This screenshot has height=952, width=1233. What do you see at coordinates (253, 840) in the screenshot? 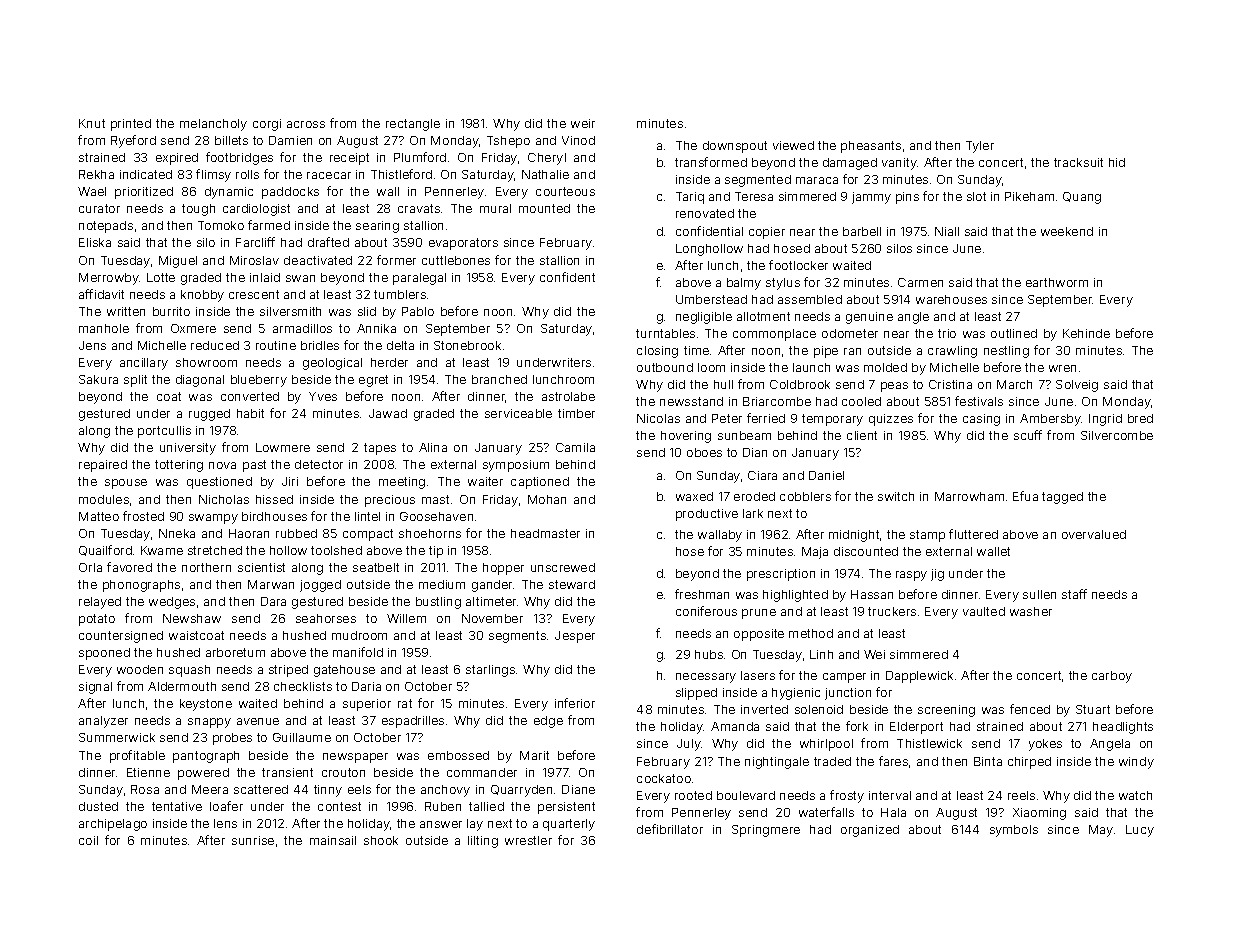
I see `sunrise` at bounding box center [253, 840].
